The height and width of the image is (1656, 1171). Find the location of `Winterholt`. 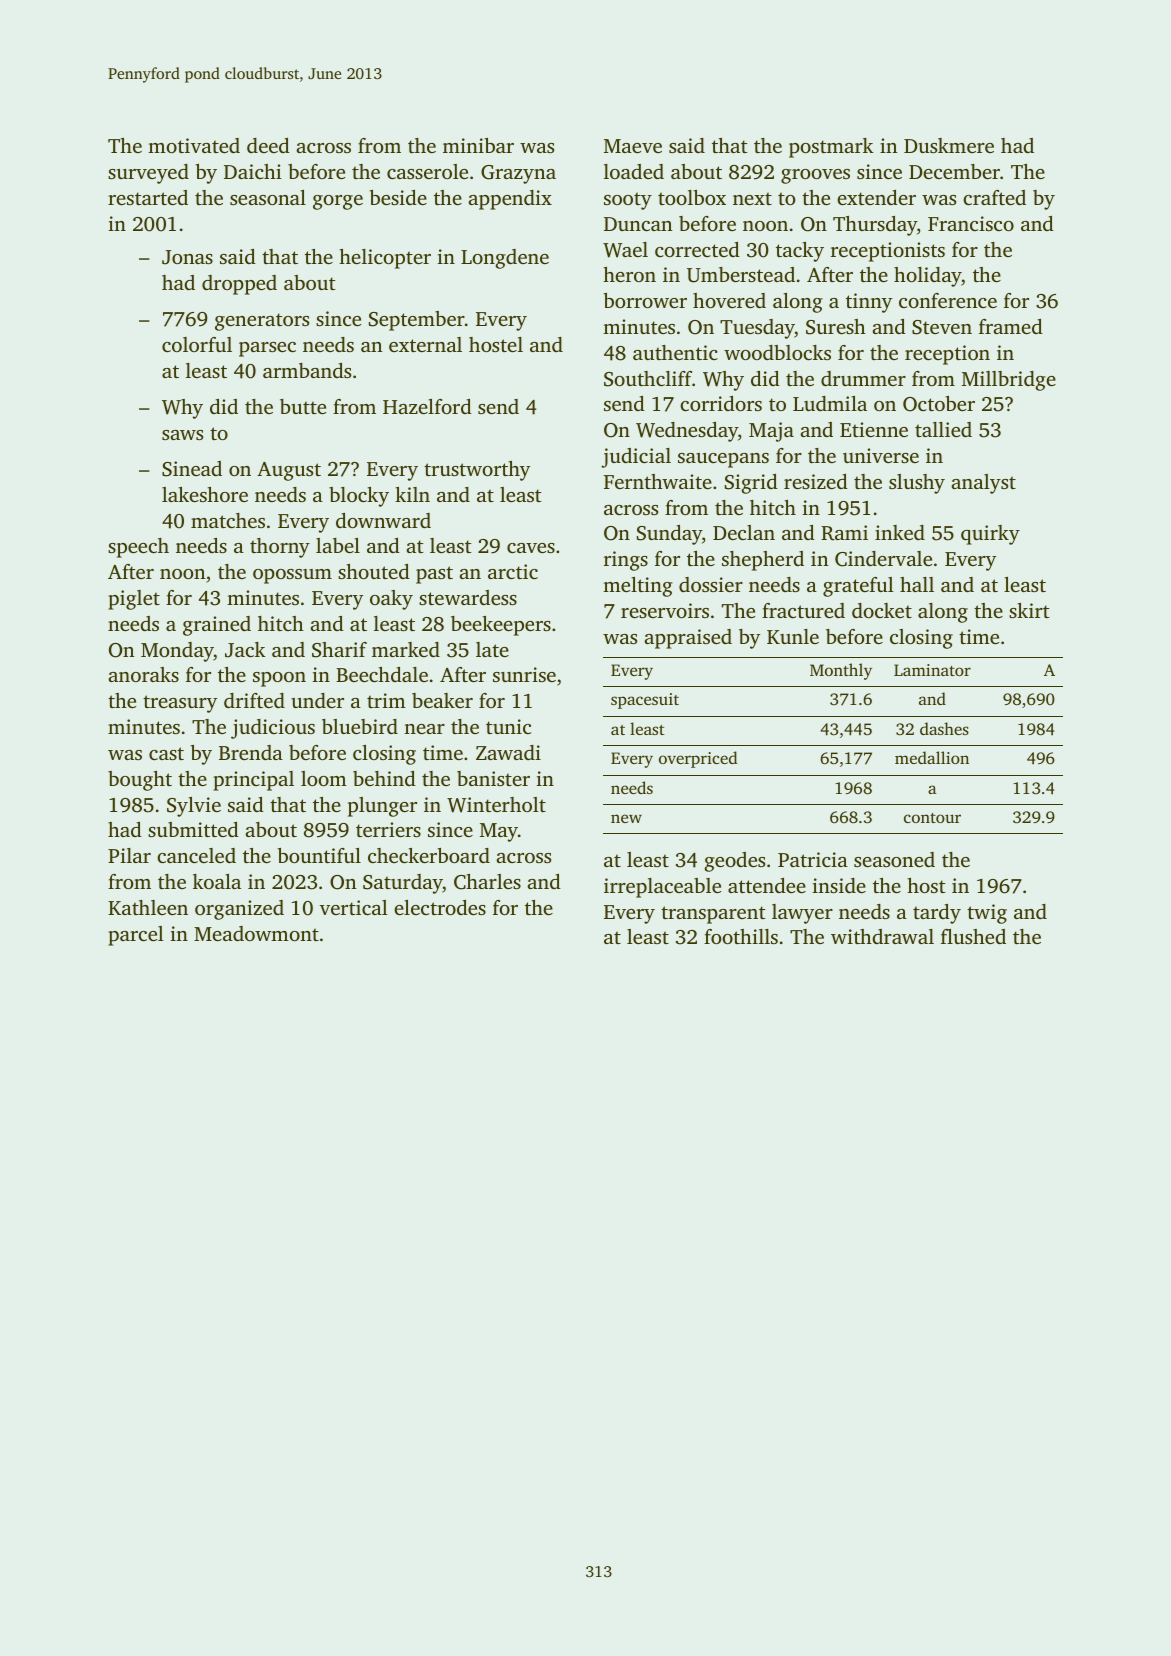

Winterholt is located at coordinates (496, 805).
